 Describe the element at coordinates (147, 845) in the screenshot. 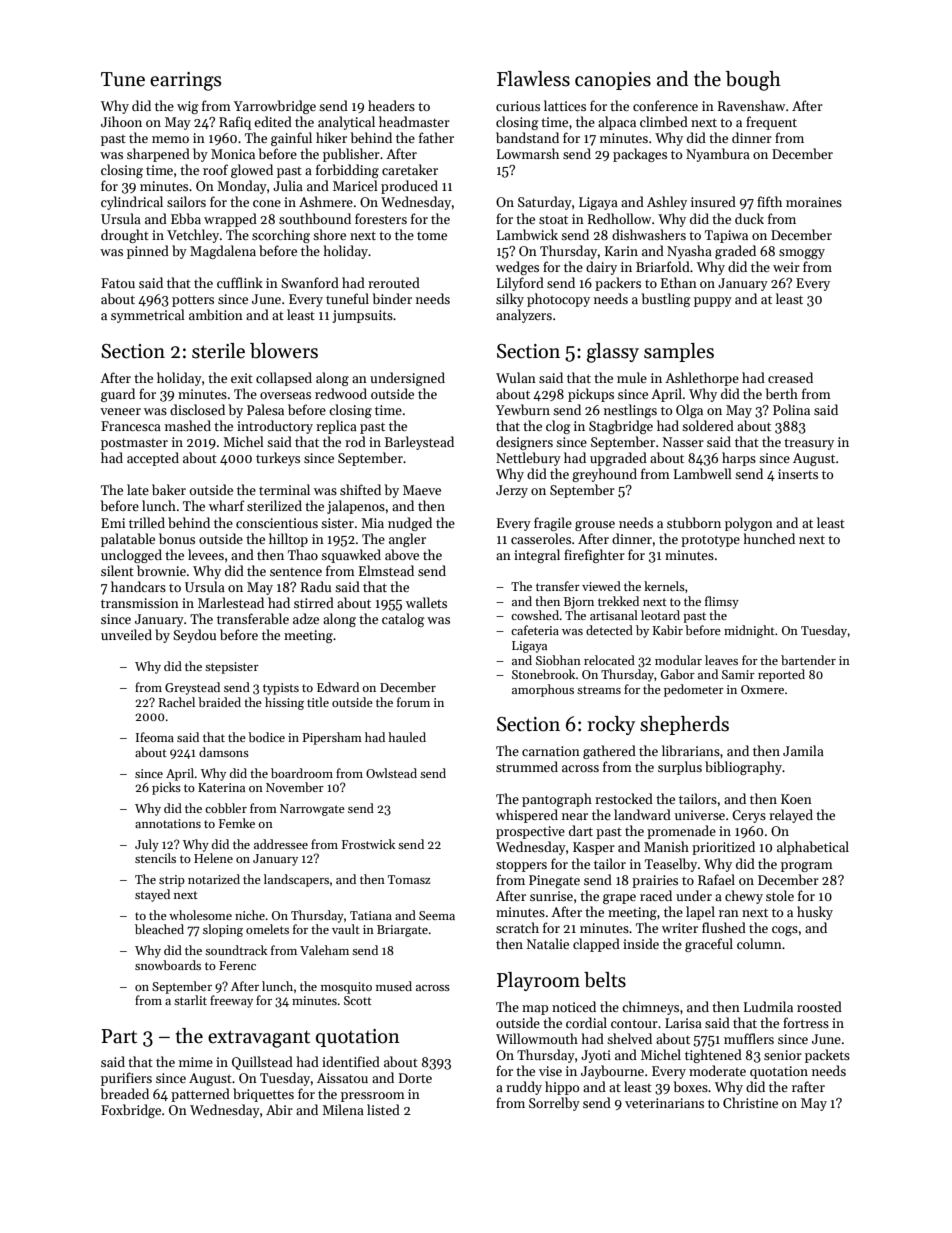

I see `July` at that location.
